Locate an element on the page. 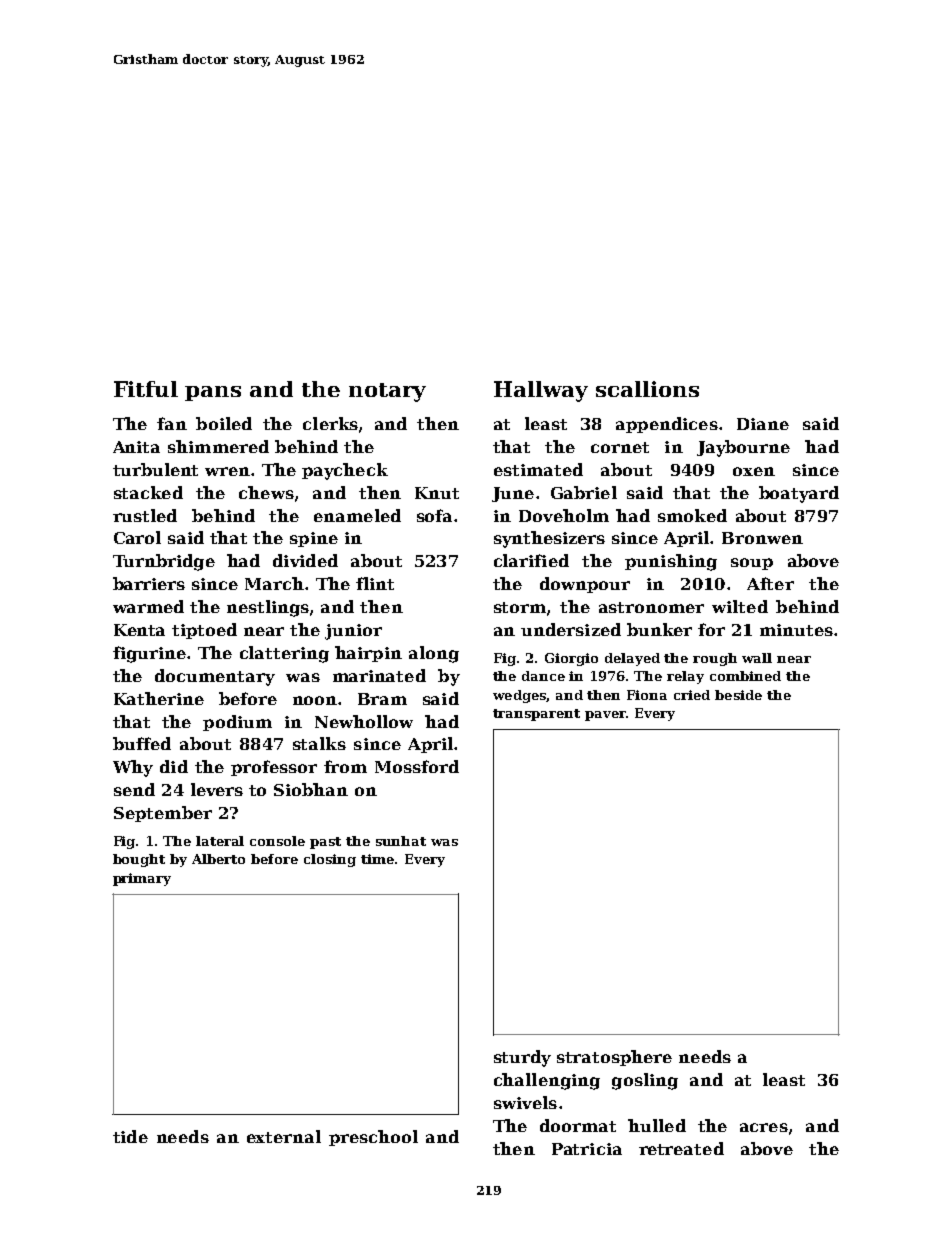 This page has width=952, height=1233. dance is located at coordinates (543, 676).
